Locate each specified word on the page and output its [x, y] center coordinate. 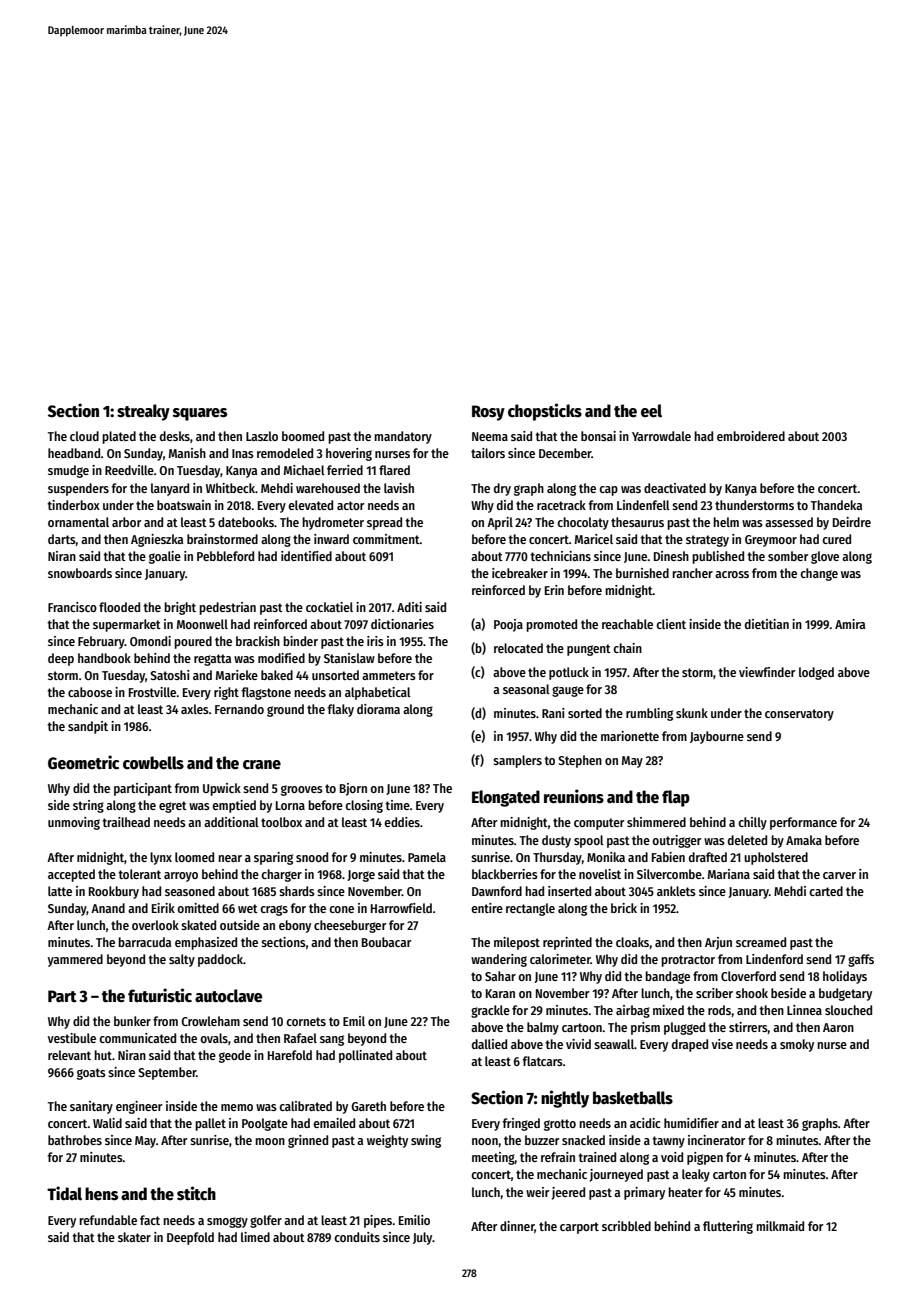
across [732, 574]
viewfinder [767, 672]
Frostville [152, 692]
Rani [553, 713]
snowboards [80, 573]
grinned [308, 1141]
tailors [488, 453]
